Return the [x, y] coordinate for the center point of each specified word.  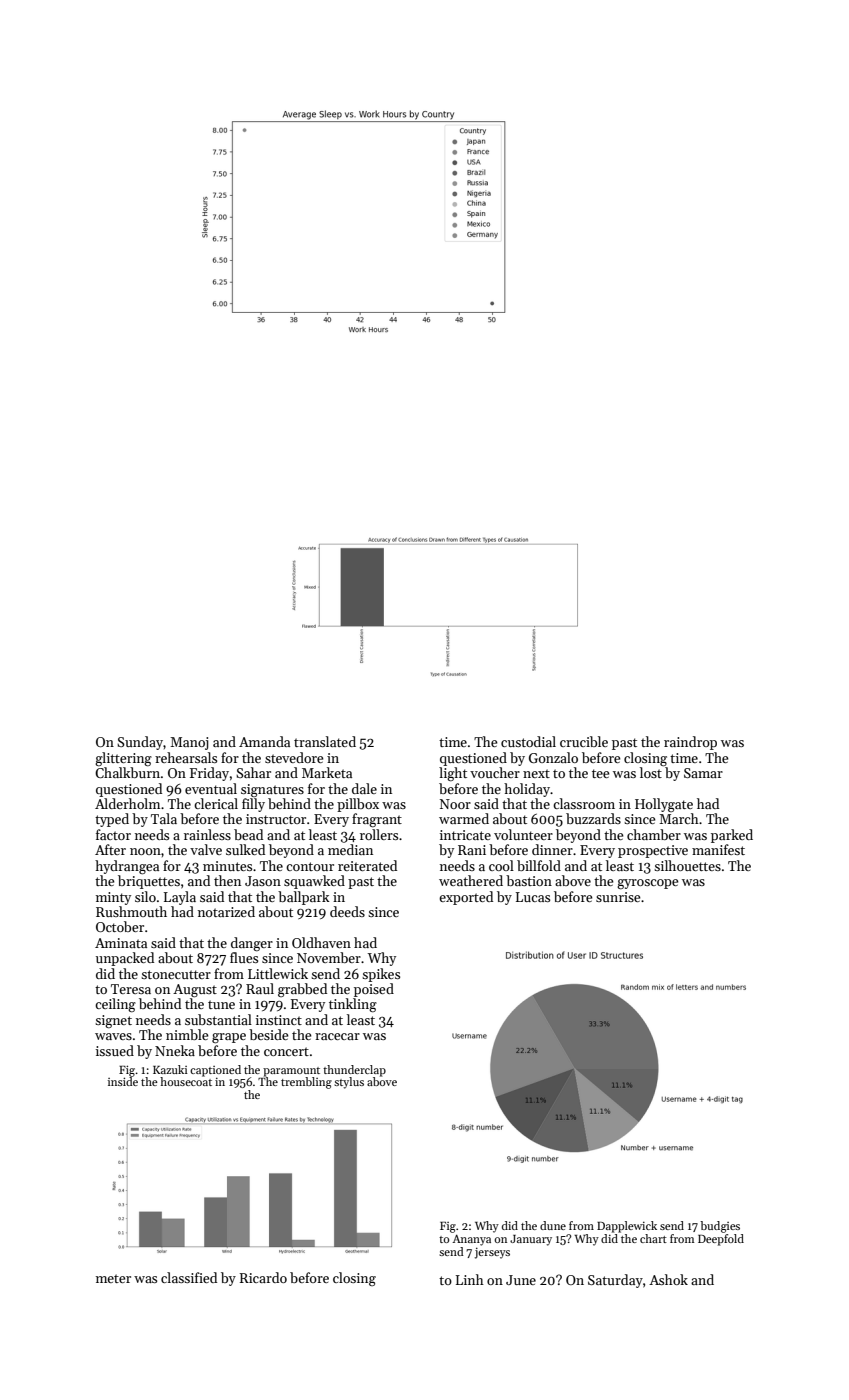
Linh [470, 1279]
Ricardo [263, 1277]
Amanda [264, 741]
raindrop [690, 743]
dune [553, 1225]
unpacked [125, 959]
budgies [720, 1227]
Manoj [189, 743]
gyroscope [647, 884]
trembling [306, 1083]
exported [466, 898]
